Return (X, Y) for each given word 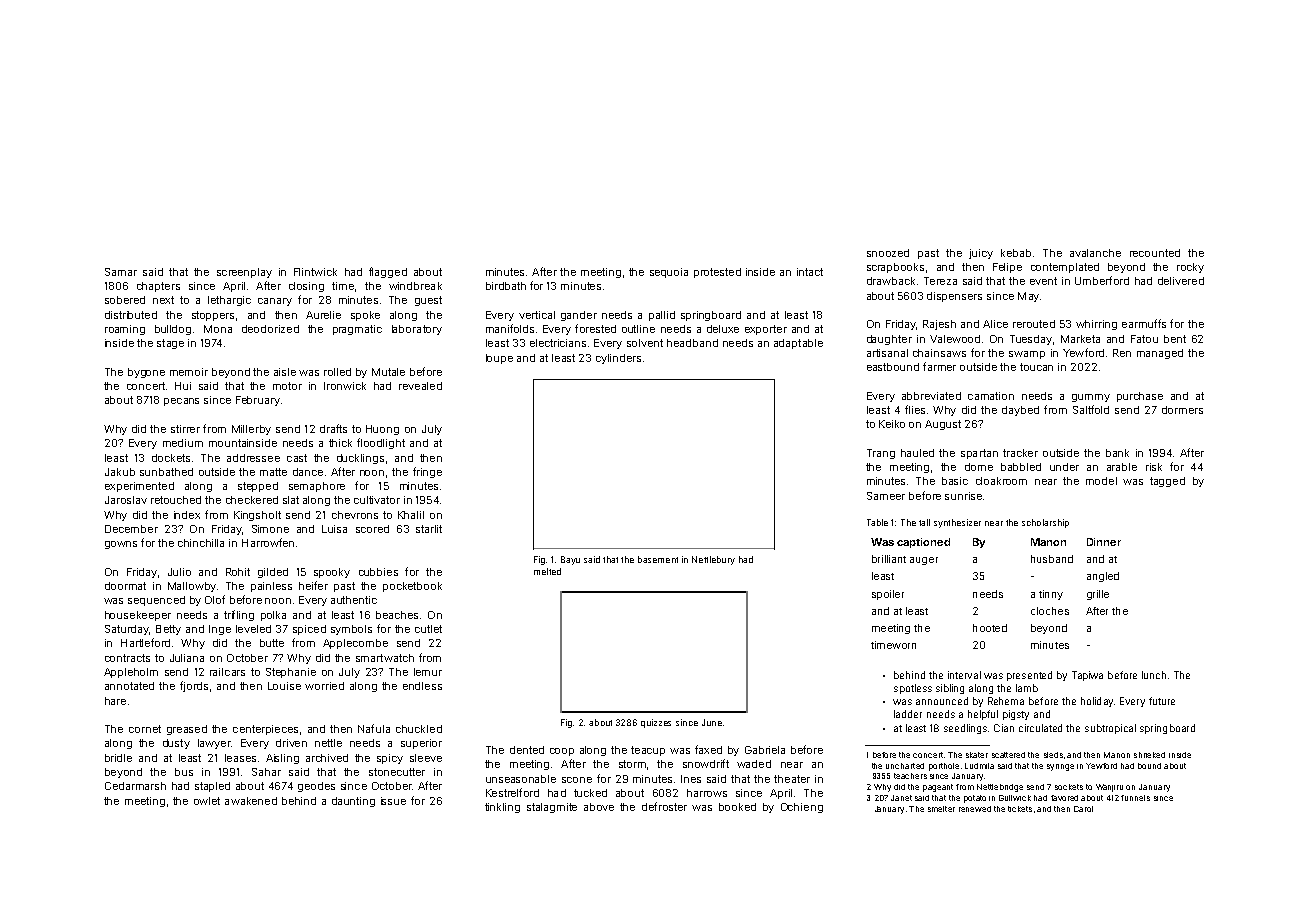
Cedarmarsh (135, 786)
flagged (388, 272)
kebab (1016, 253)
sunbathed (166, 472)
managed (1160, 354)
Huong (382, 430)
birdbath (506, 286)
